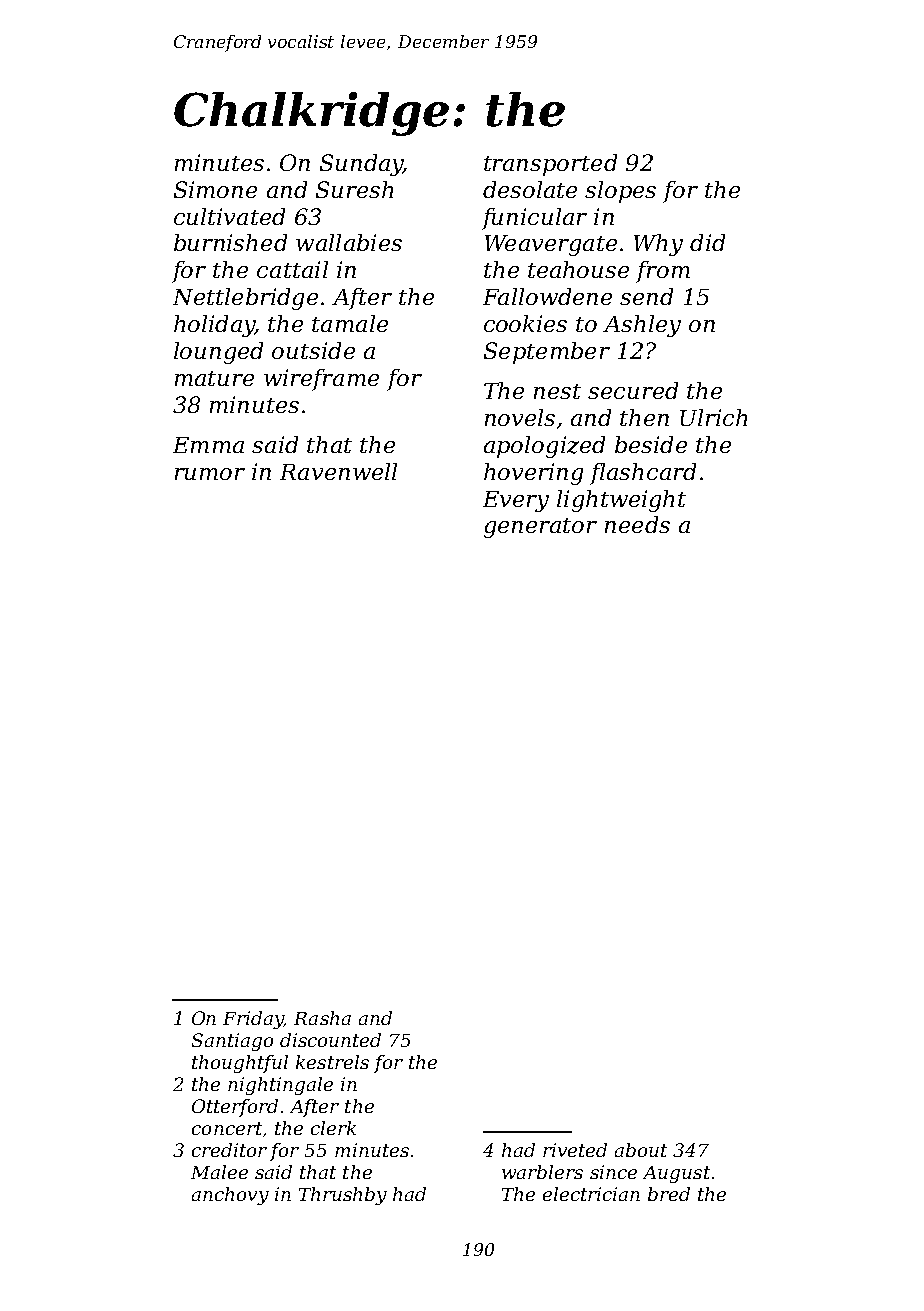 The image size is (924, 1311). Describe the element at coordinates (338, 471) in the screenshot. I see `Ravenwell` at that location.
